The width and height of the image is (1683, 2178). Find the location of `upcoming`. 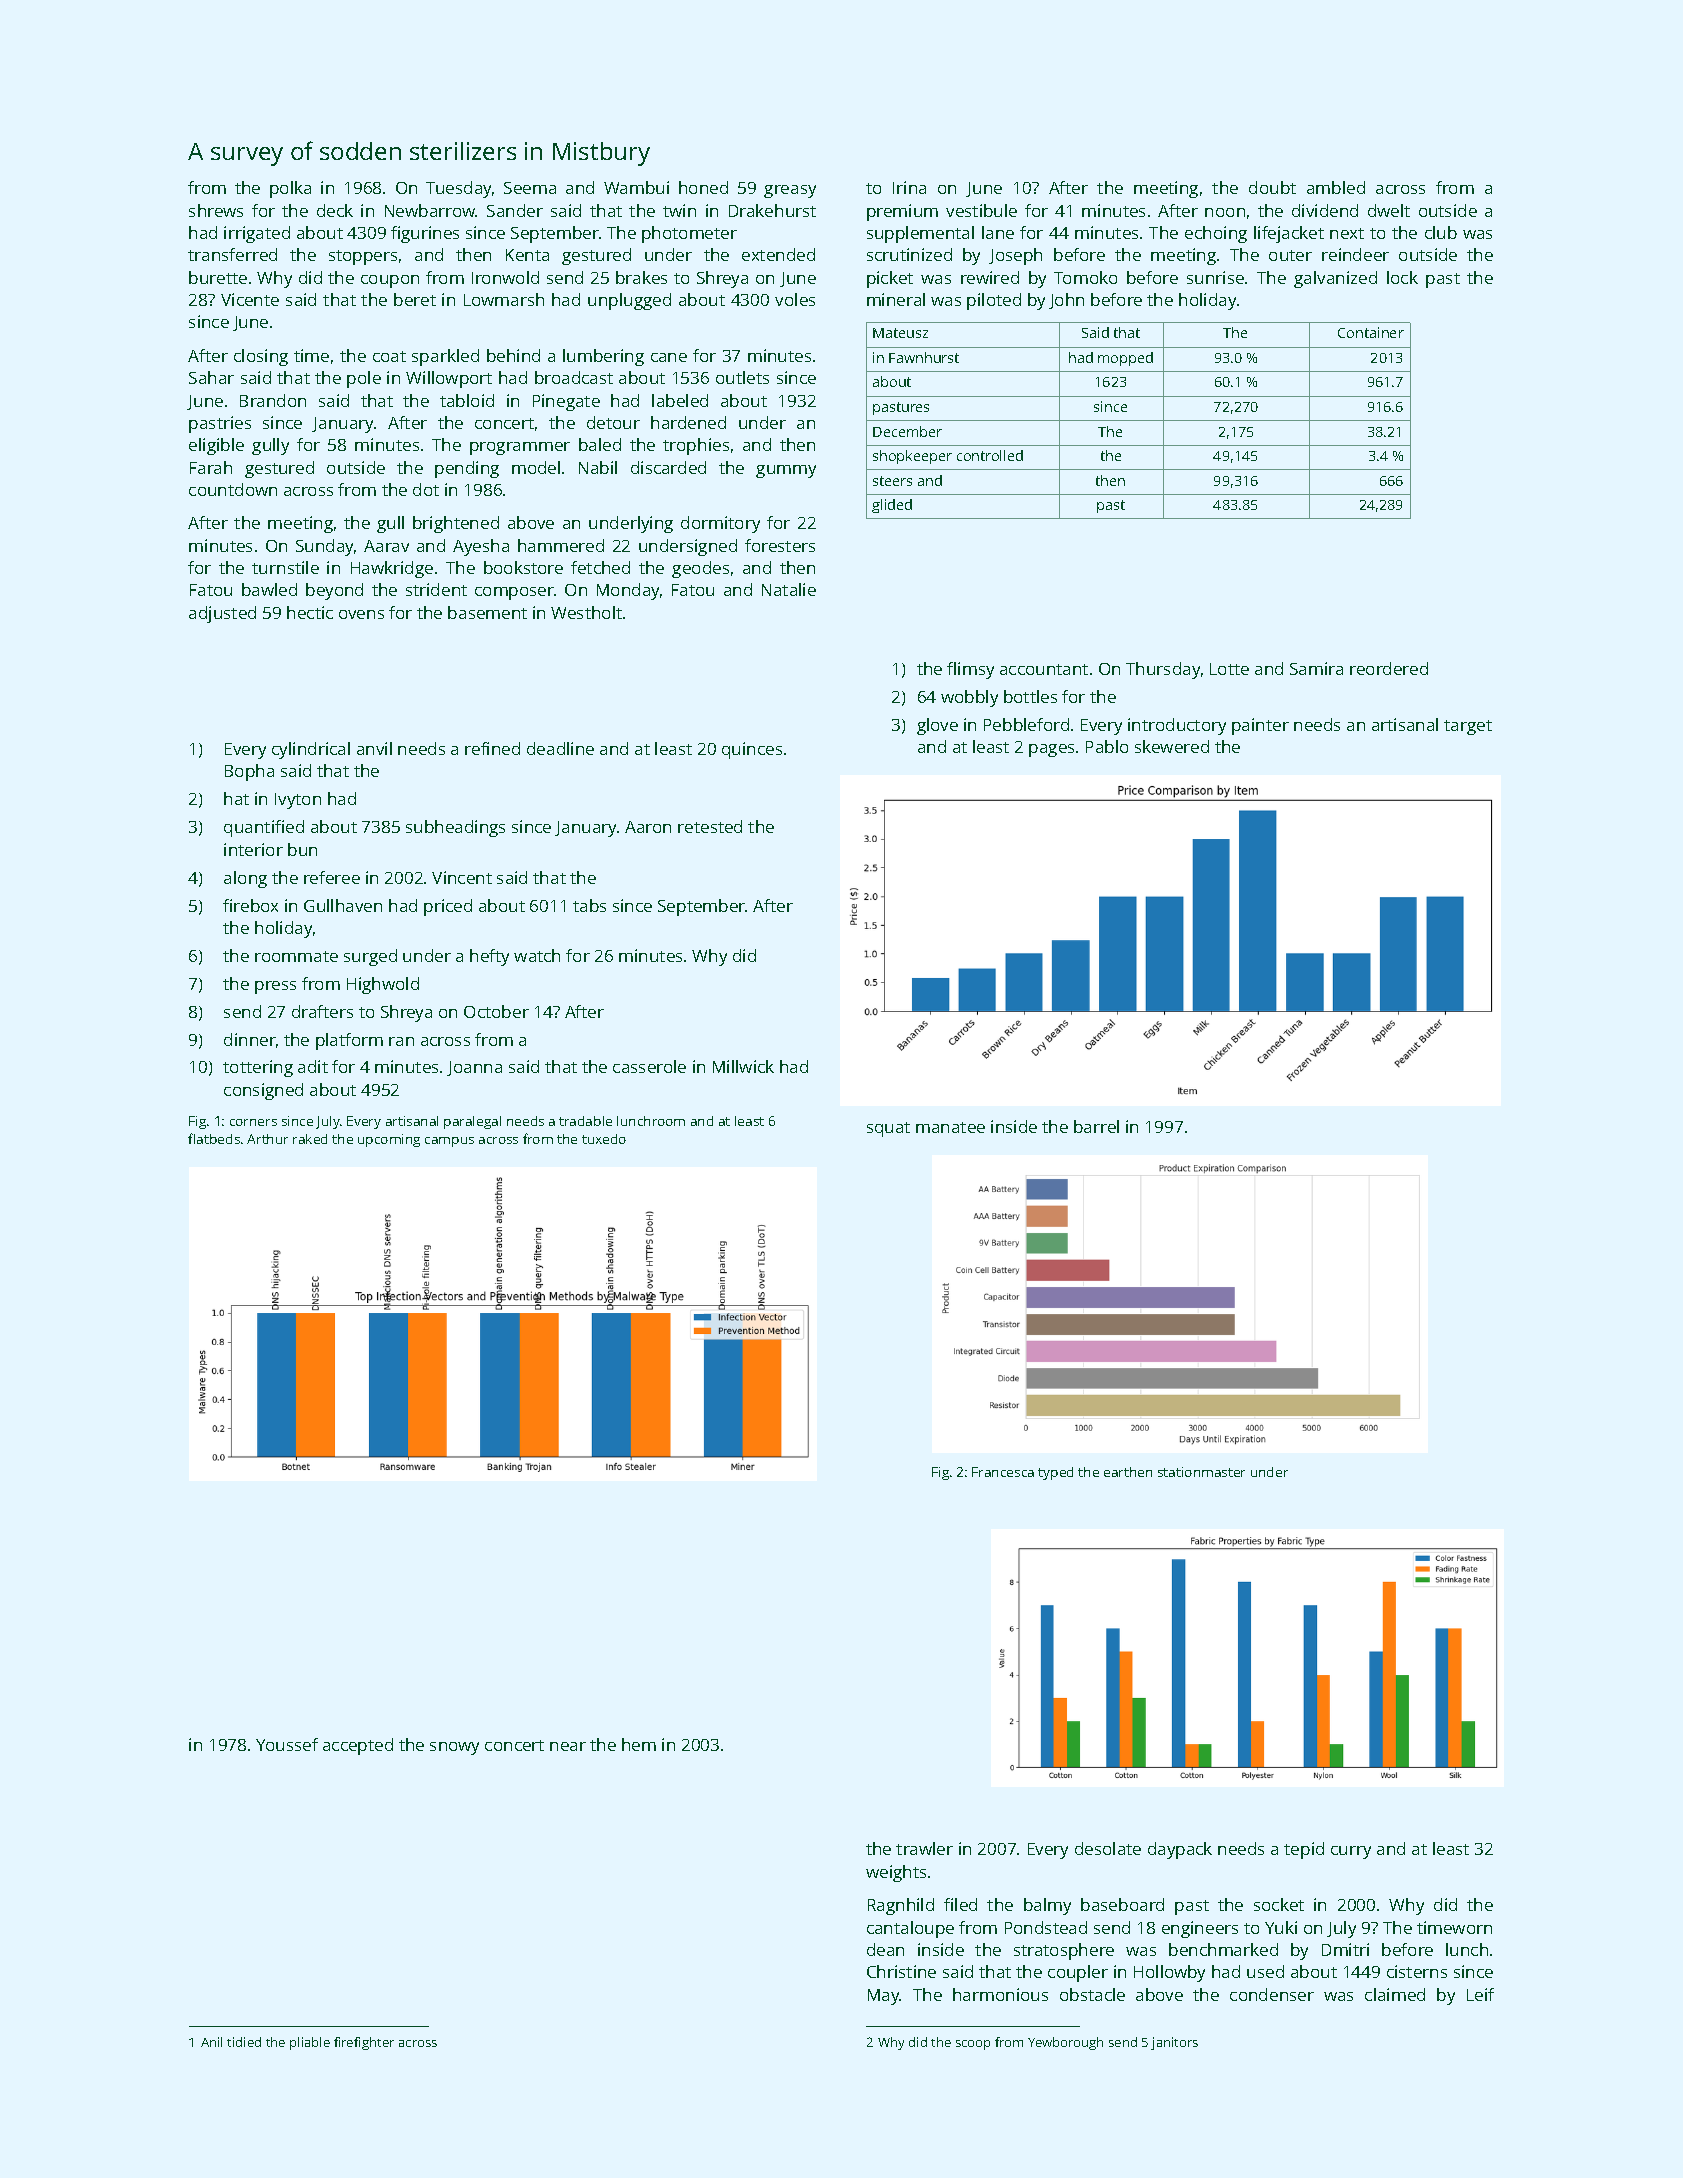

upcoming is located at coordinates (389, 1140).
